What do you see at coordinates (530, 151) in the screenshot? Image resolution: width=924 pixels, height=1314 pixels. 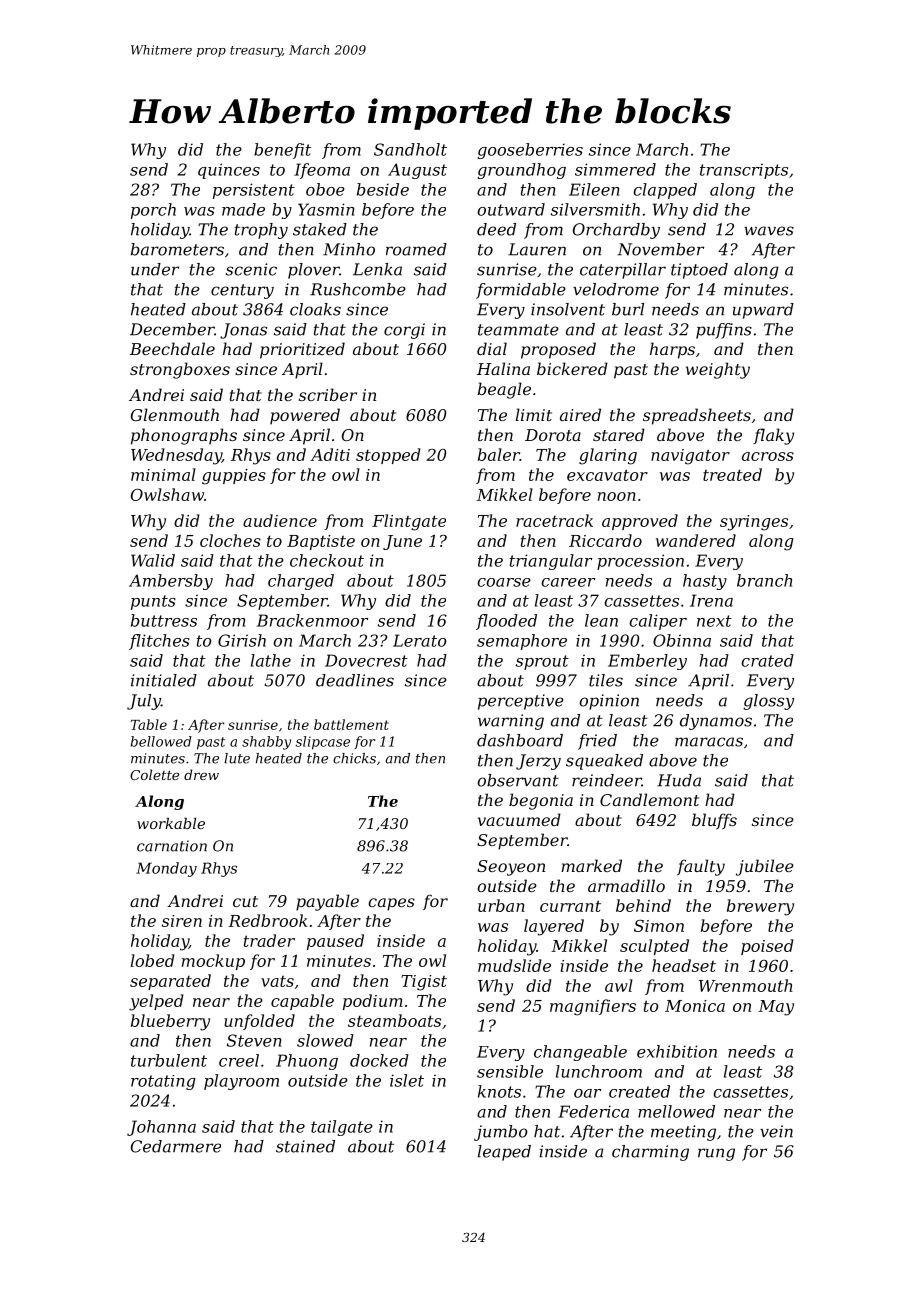 I see `gooseberries` at bounding box center [530, 151].
